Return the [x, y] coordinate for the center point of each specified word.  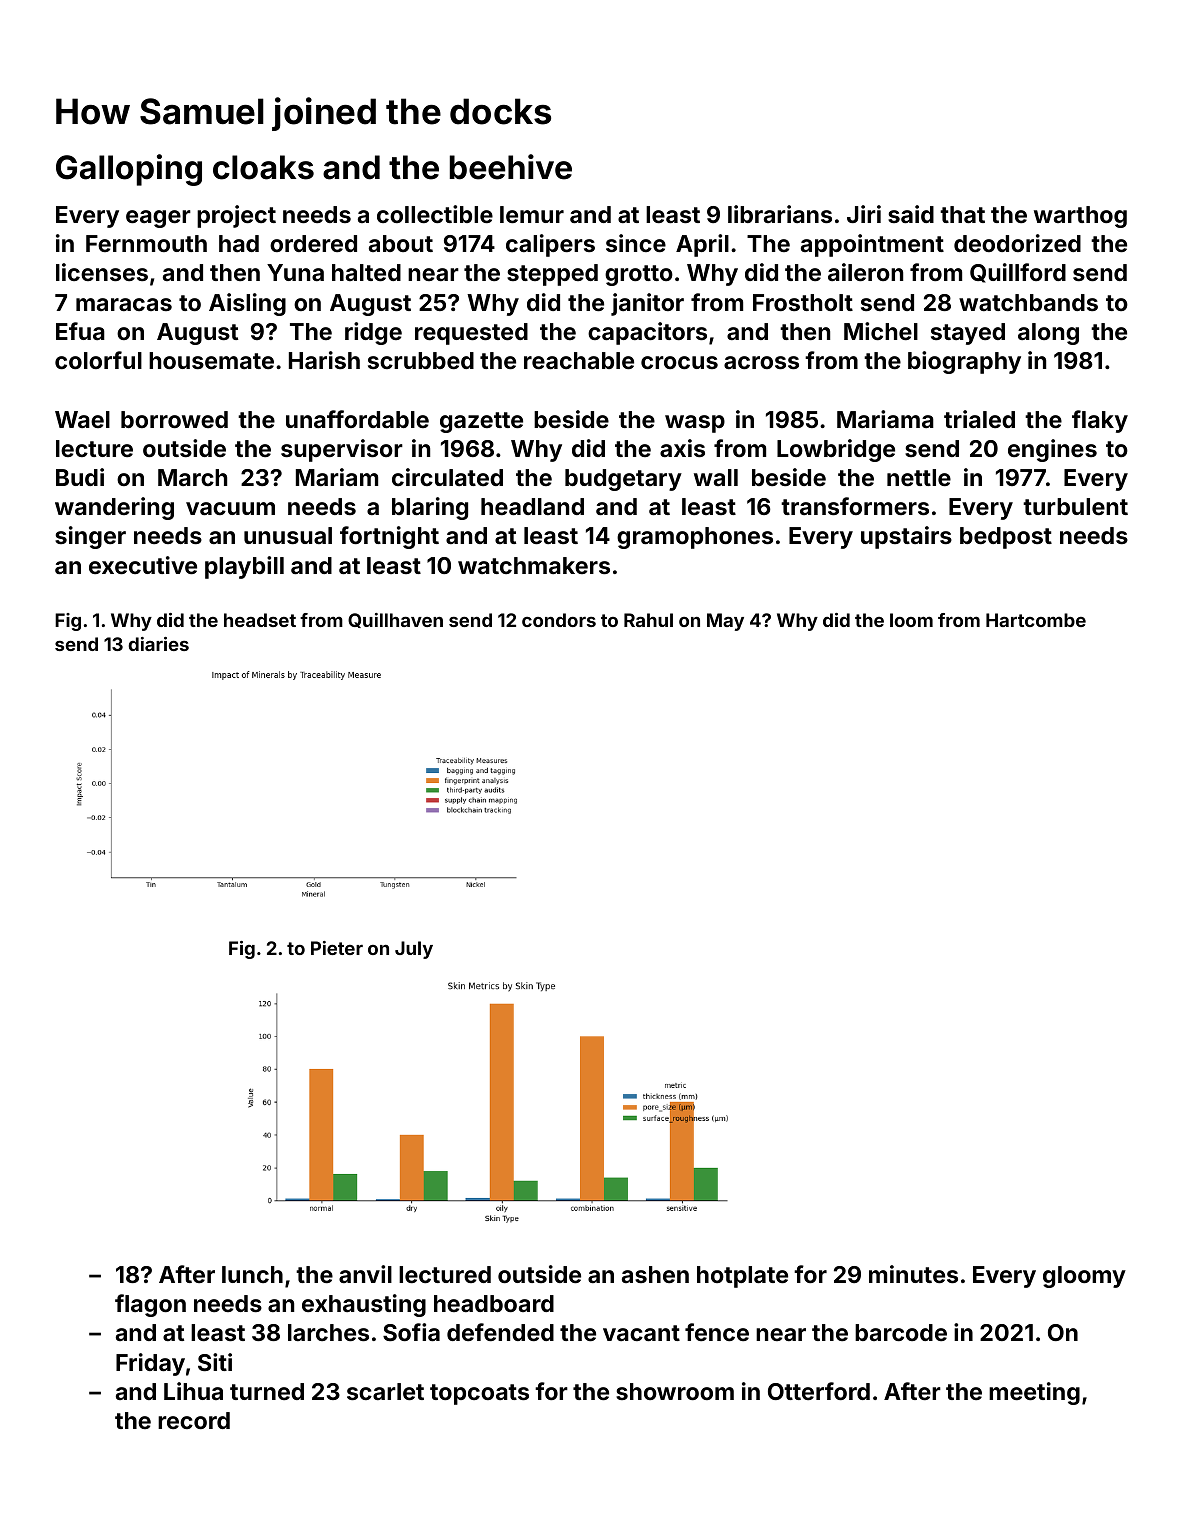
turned [267, 1391]
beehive [511, 167]
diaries [159, 644]
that [962, 214]
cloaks [263, 167]
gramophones [695, 538]
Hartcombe [1036, 620]
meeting [1034, 1393]
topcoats [479, 1394]
